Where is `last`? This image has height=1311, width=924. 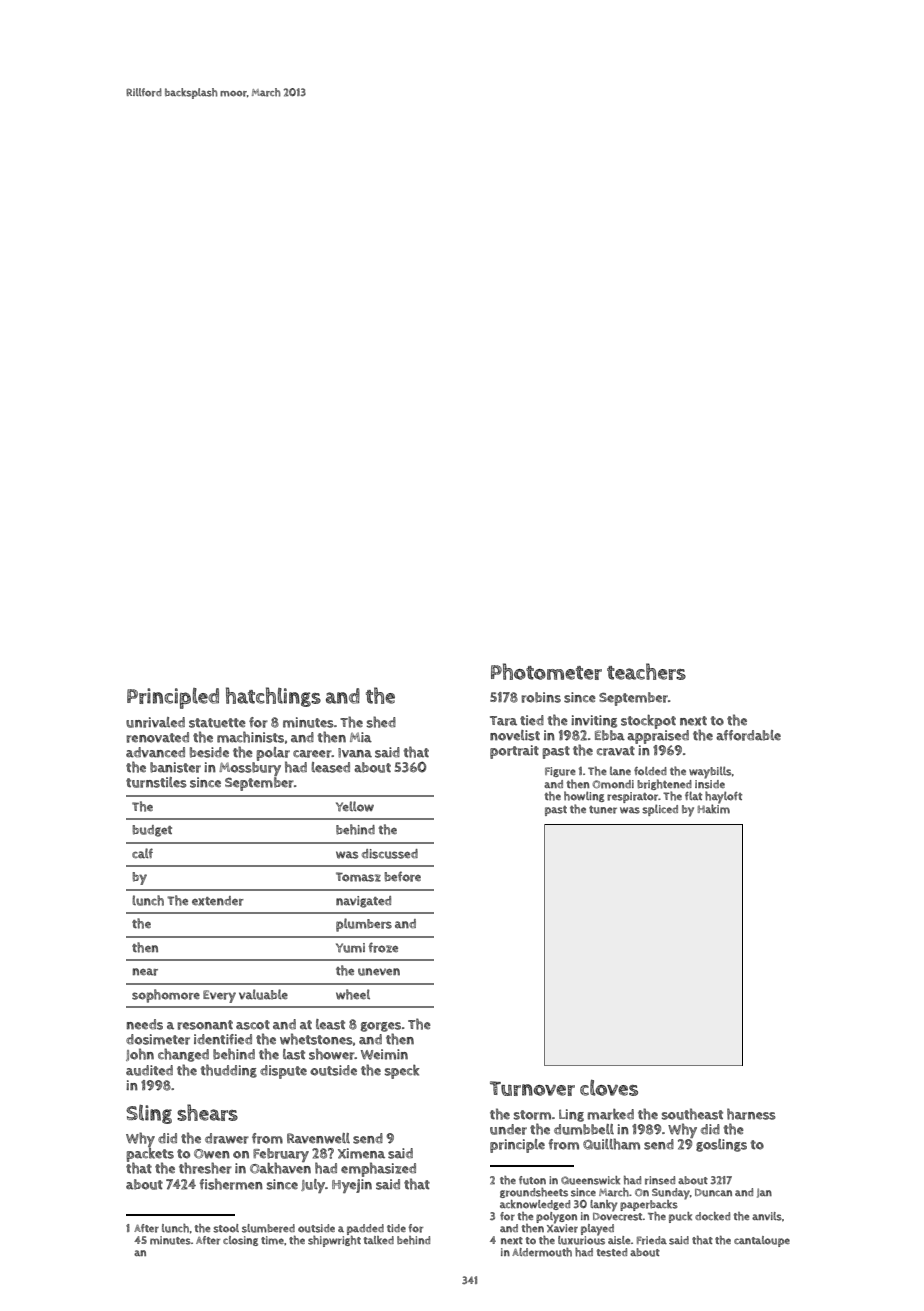
last is located at coordinates (294, 1054).
